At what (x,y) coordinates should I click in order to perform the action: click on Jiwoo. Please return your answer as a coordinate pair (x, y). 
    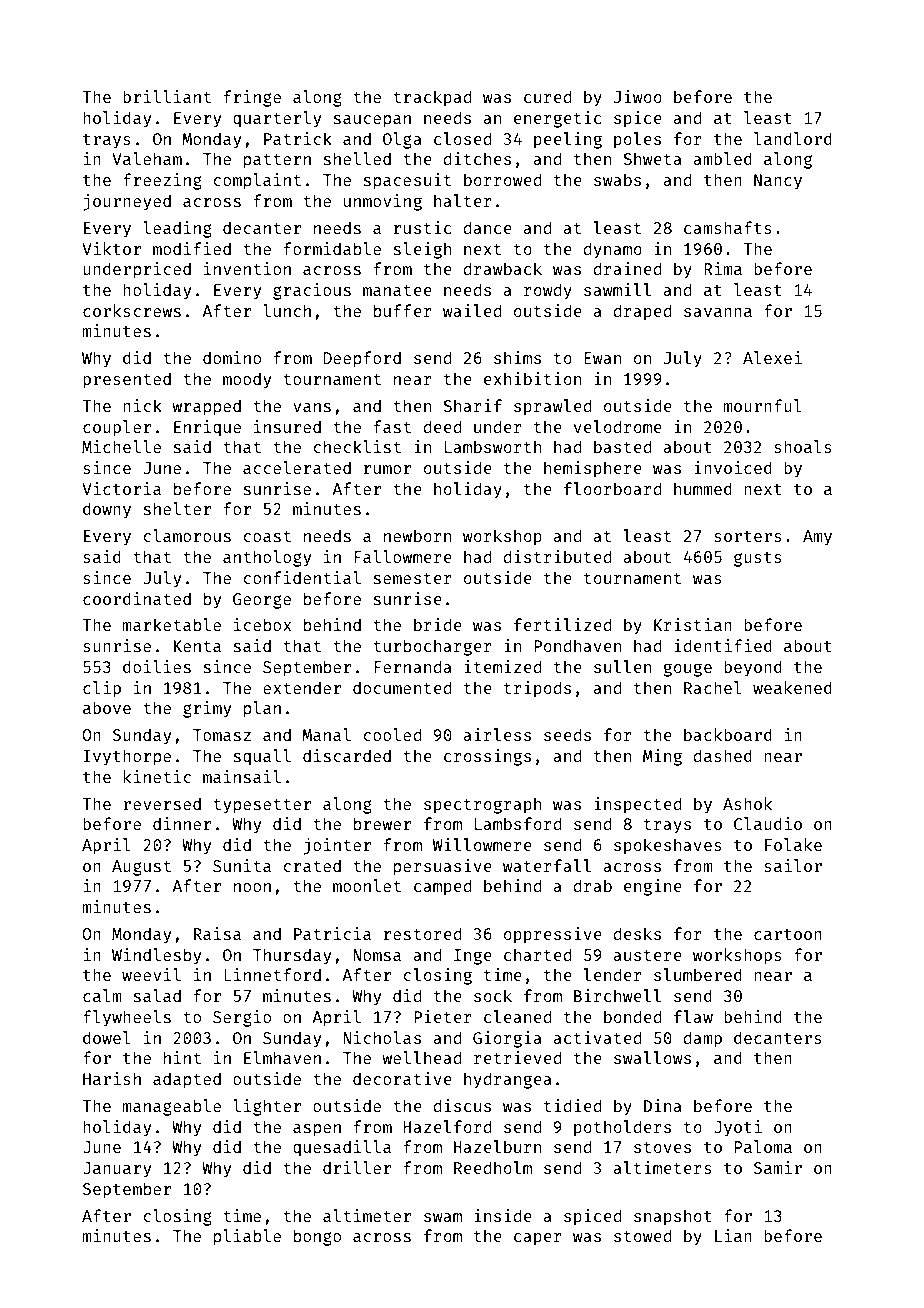
    Looking at the image, I should click on (638, 96).
